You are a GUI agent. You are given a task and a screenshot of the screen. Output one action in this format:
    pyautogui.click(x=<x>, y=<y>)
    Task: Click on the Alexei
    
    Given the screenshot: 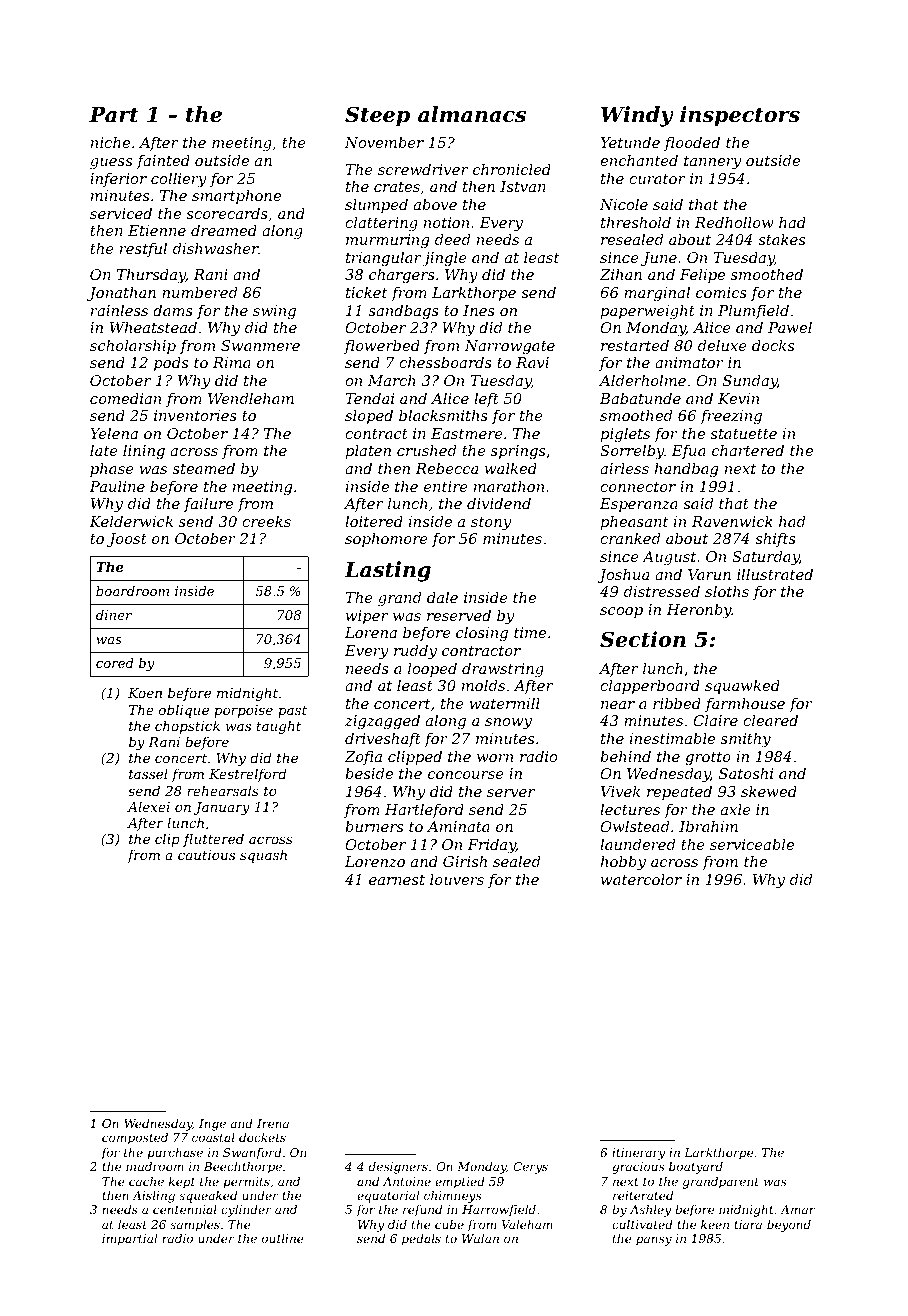 What is the action you would take?
    pyautogui.click(x=148, y=806)
